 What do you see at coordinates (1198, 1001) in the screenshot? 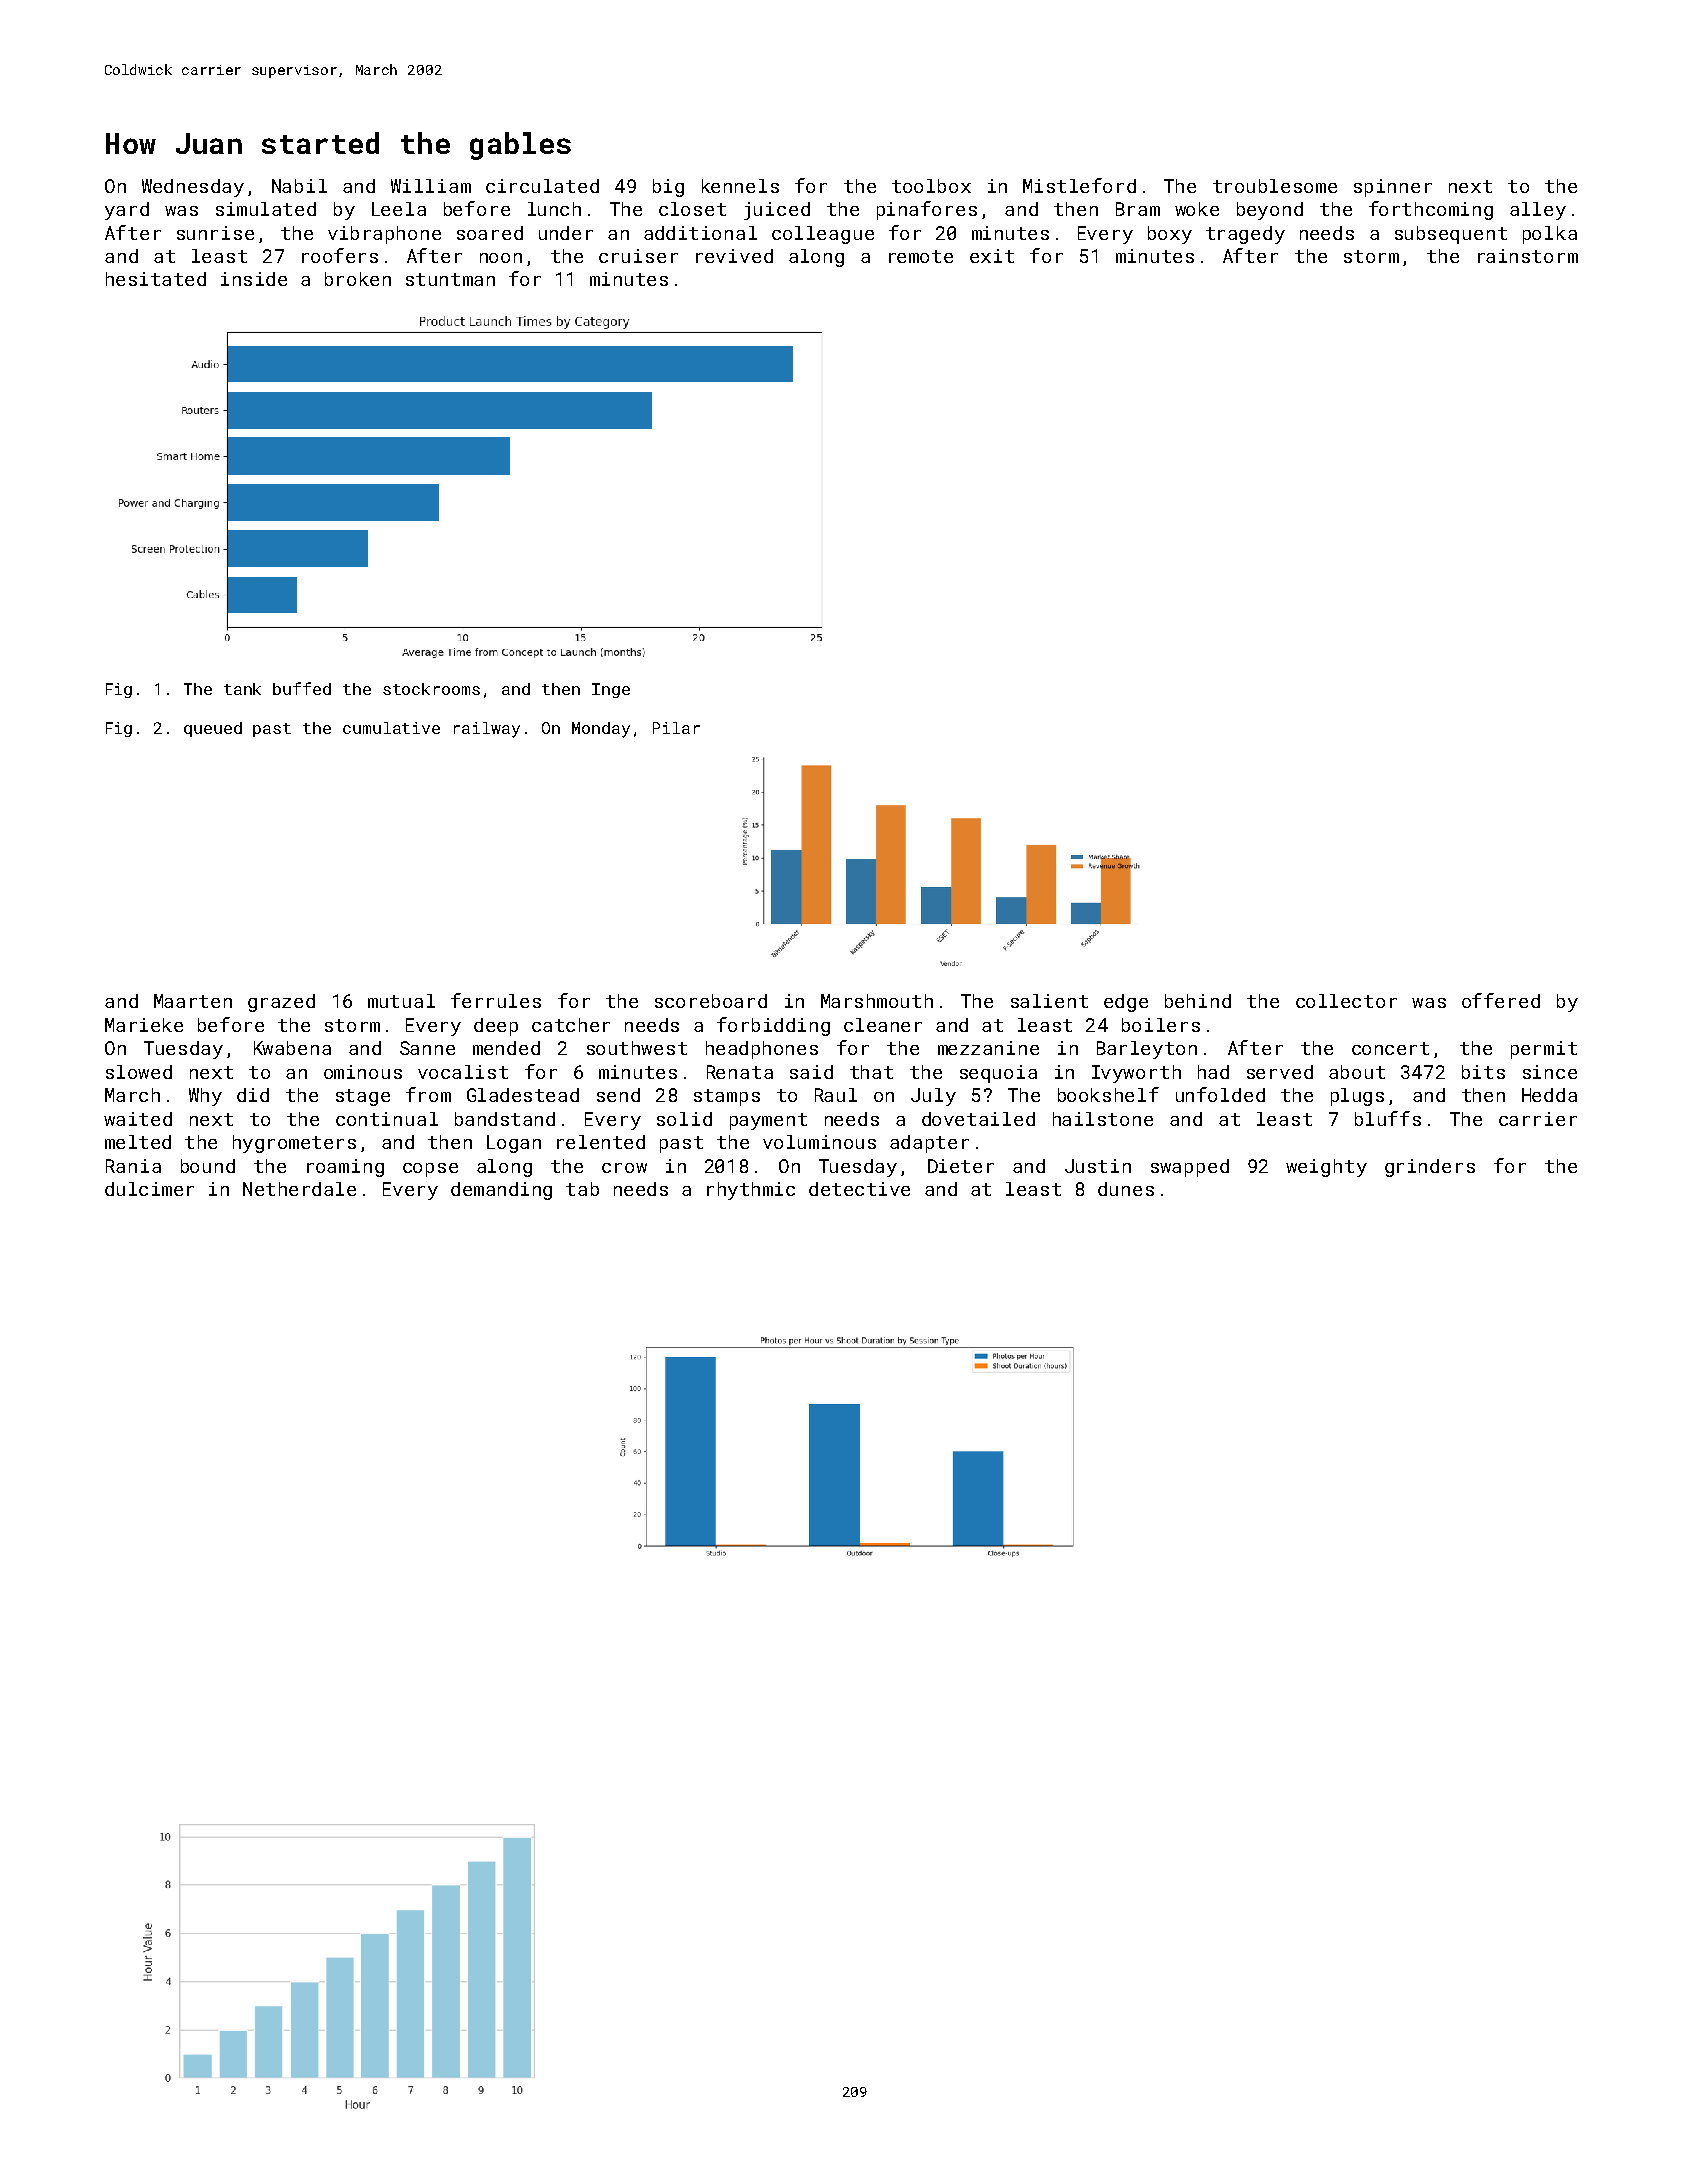
I see `behind` at bounding box center [1198, 1001].
